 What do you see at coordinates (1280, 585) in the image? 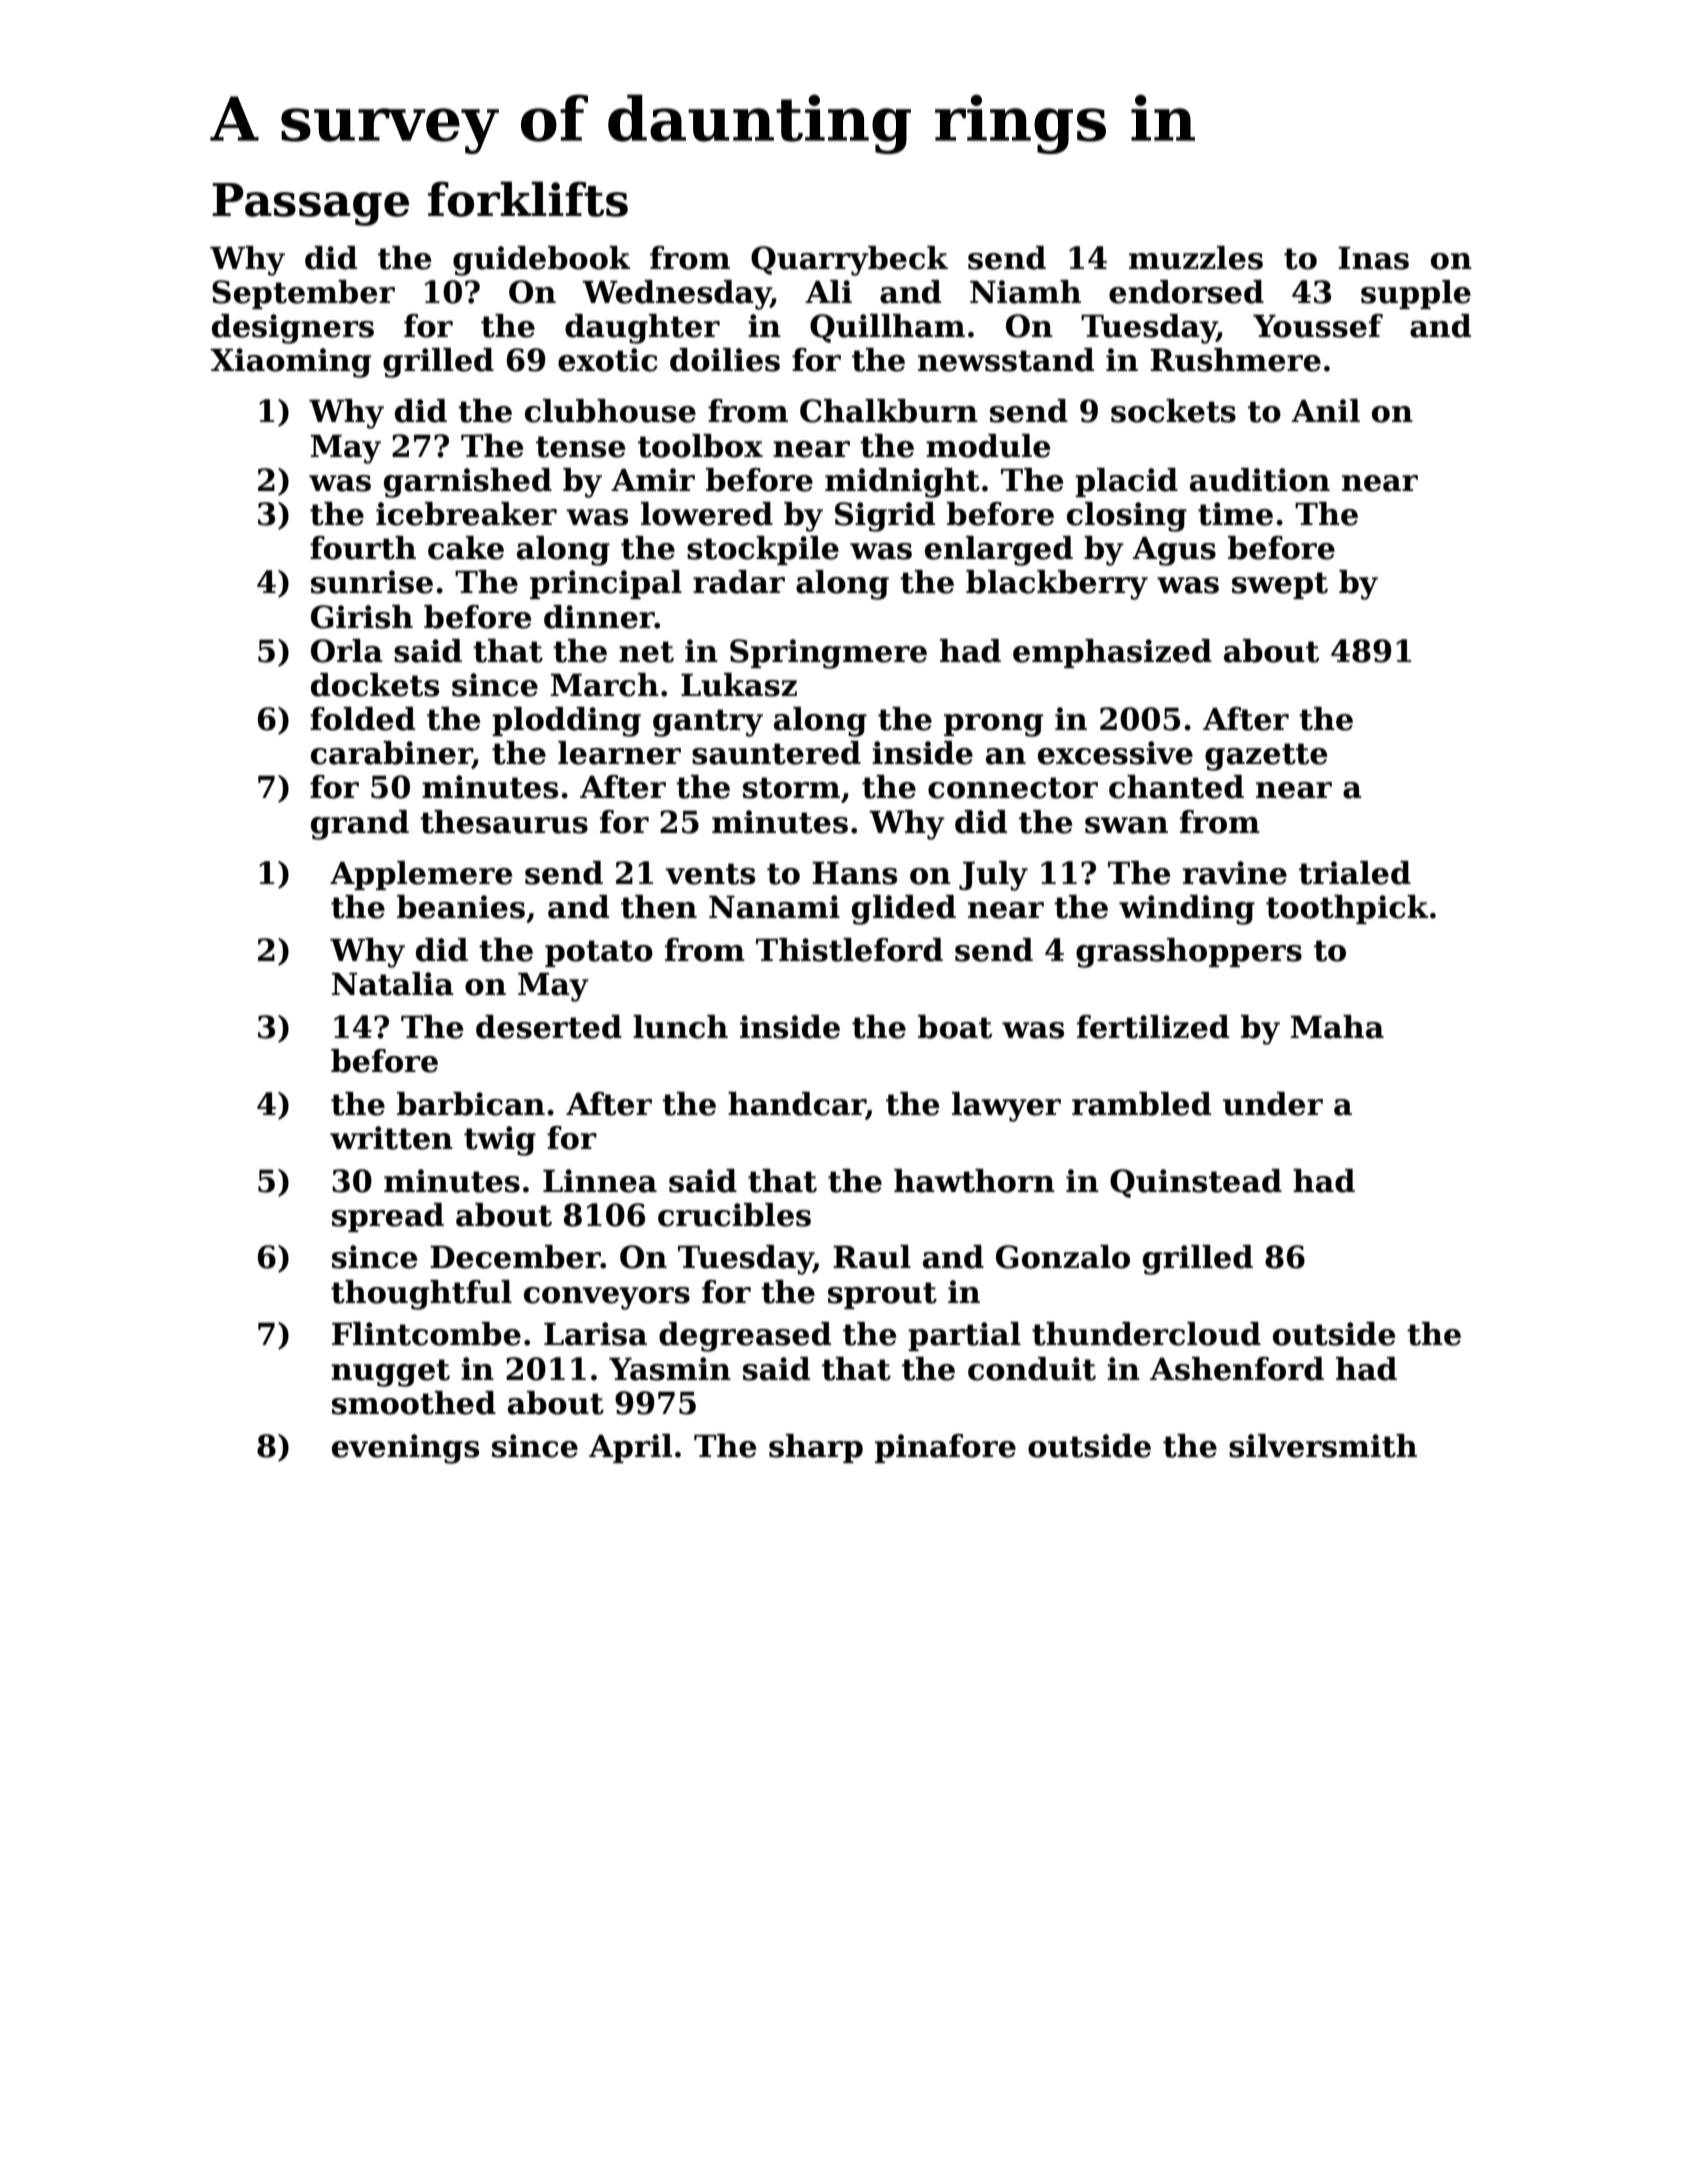
I see `swept` at bounding box center [1280, 585].
